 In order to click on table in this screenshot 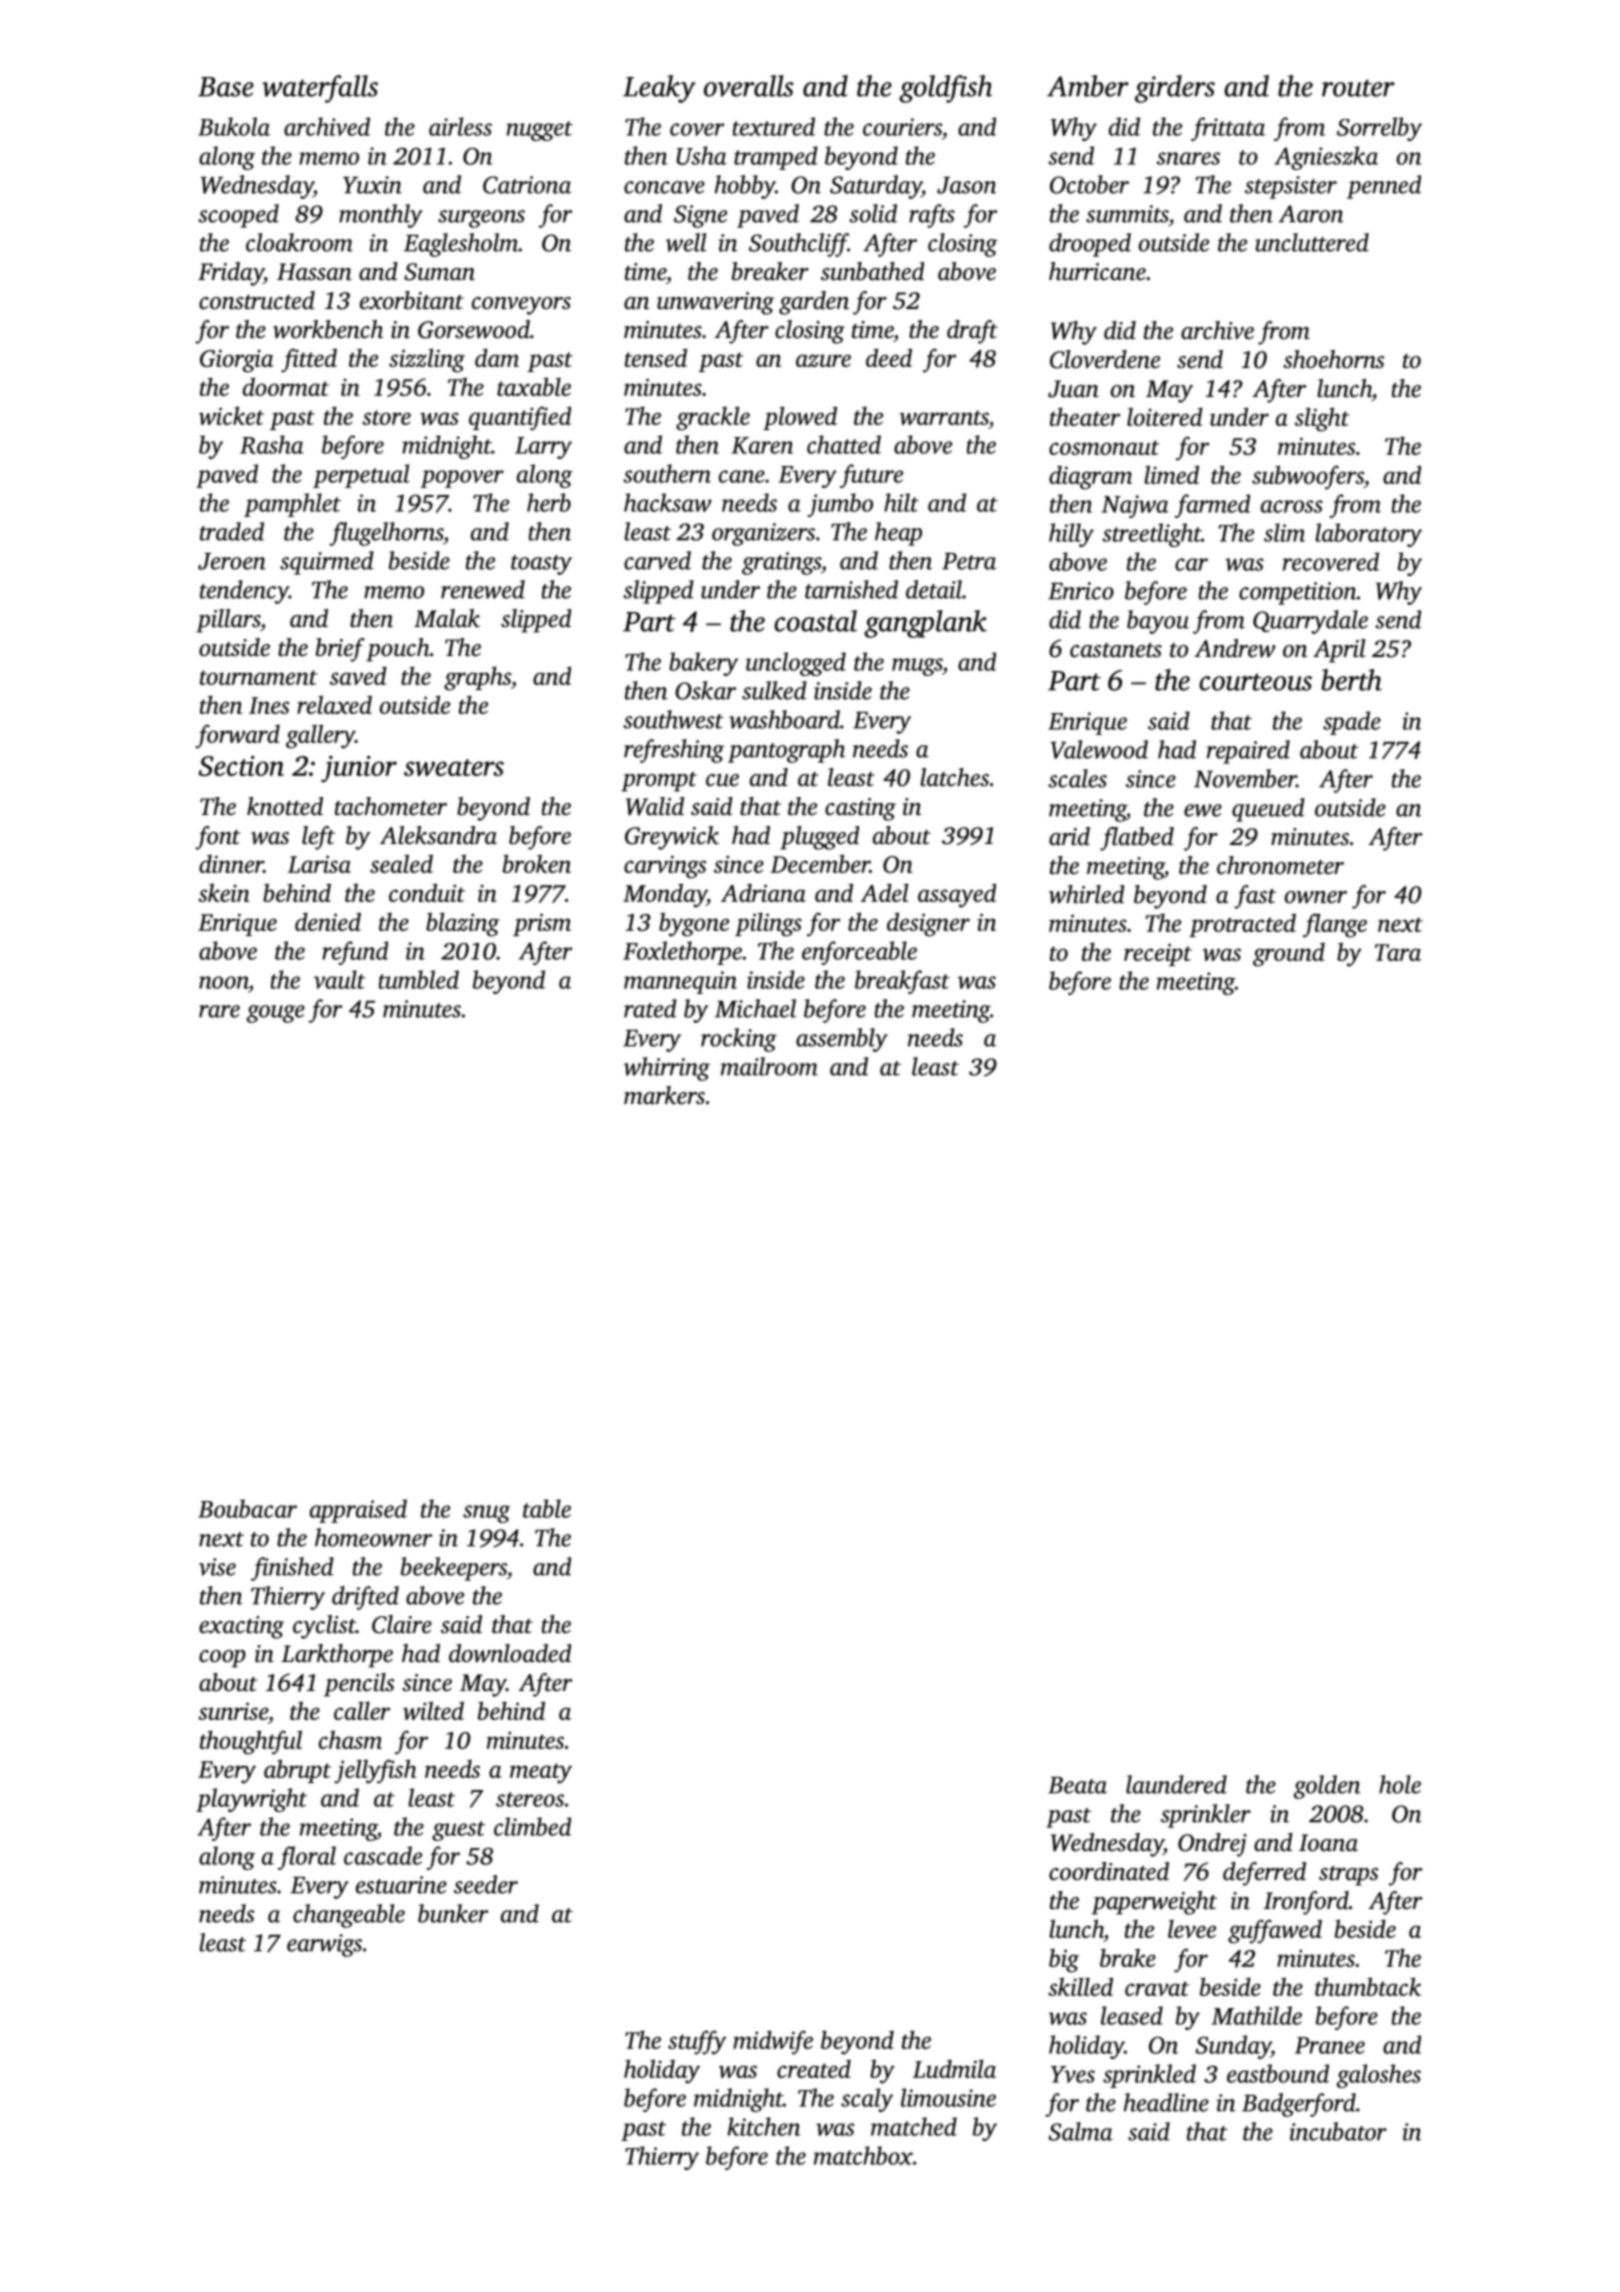, I will do `click(547, 1508)`.
